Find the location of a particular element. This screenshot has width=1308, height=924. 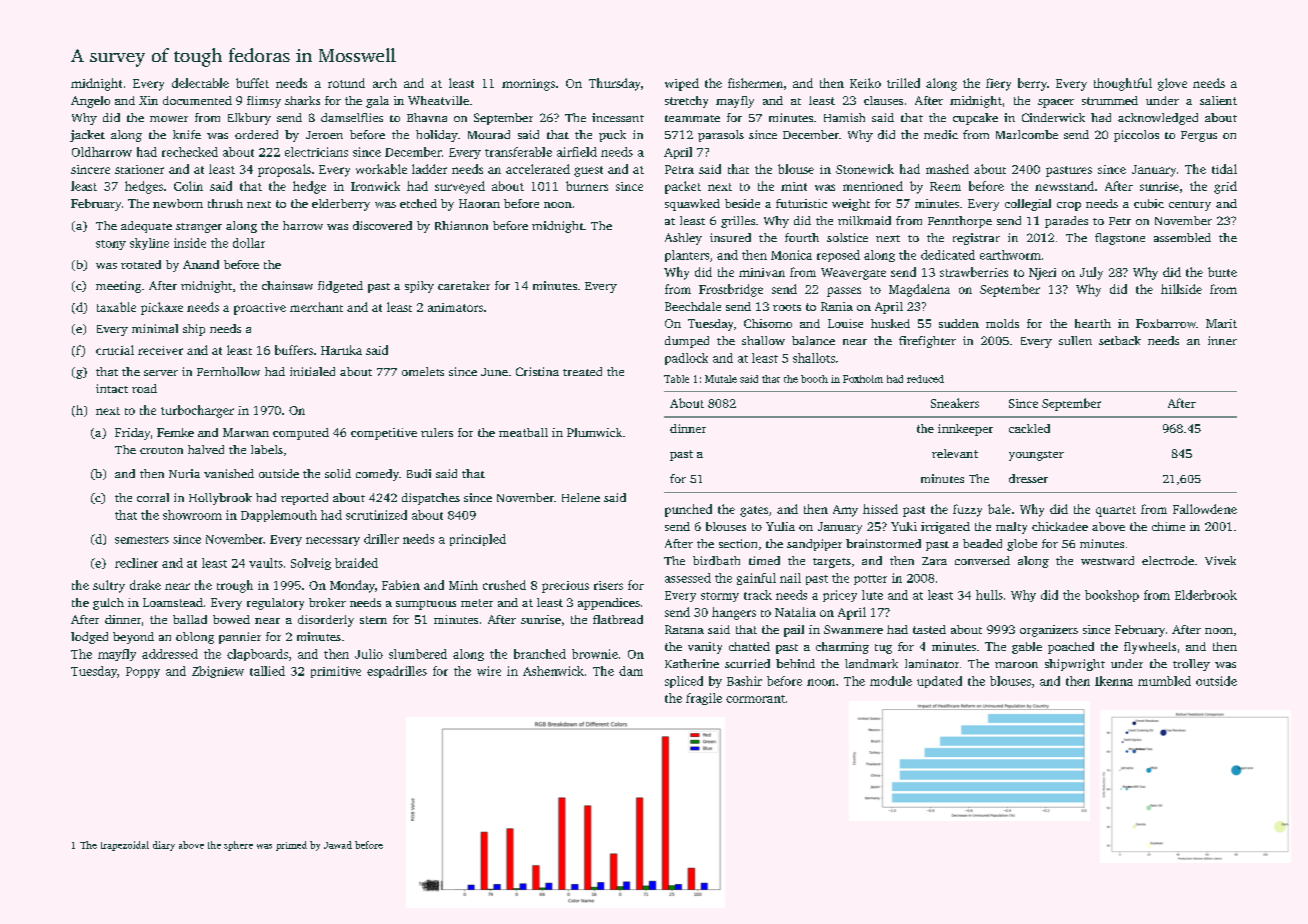

Jawad is located at coordinates (338, 845).
